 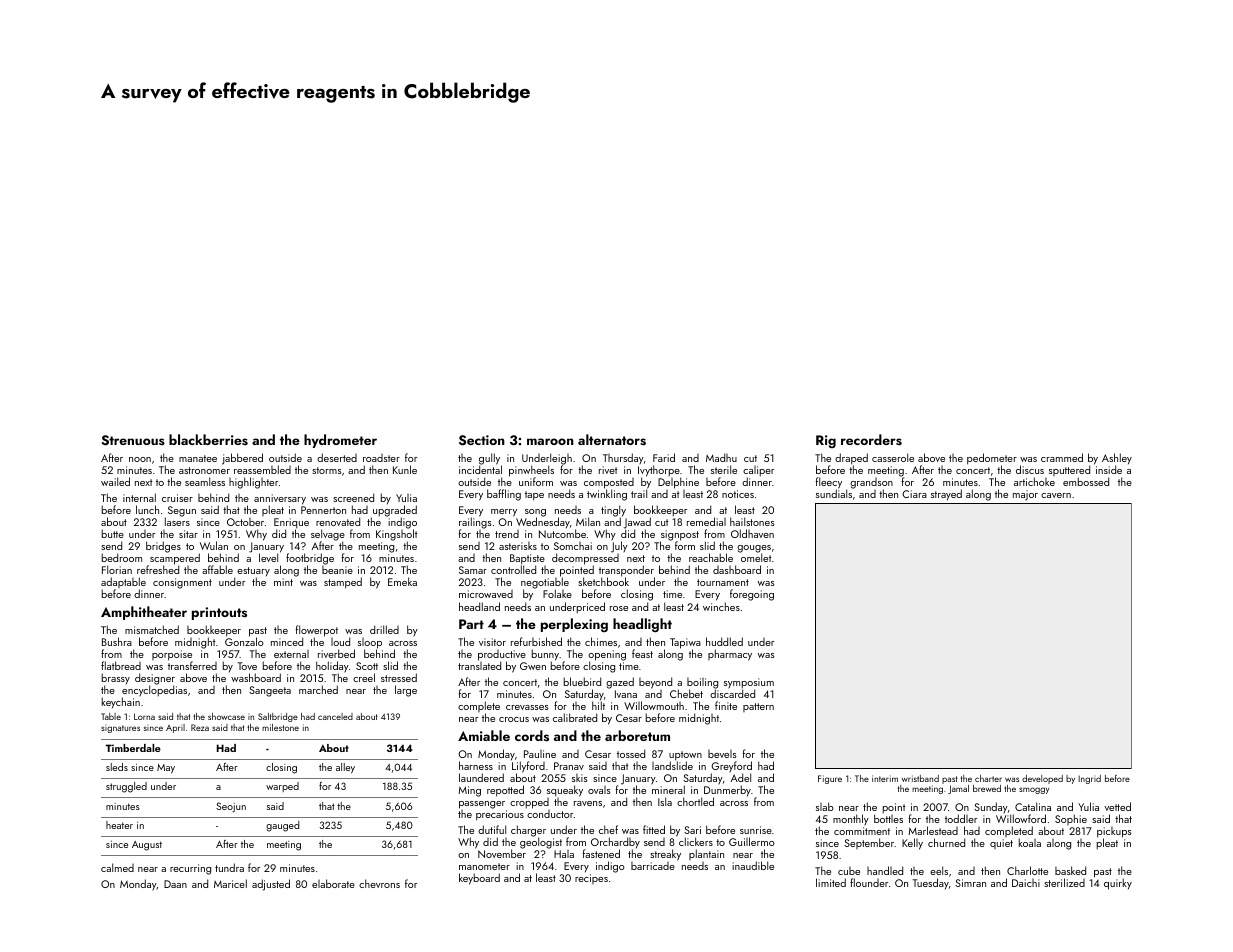 What do you see at coordinates (204, 470) in the screenshot?
I see `astronomer` at bounding box center [204, 470].
